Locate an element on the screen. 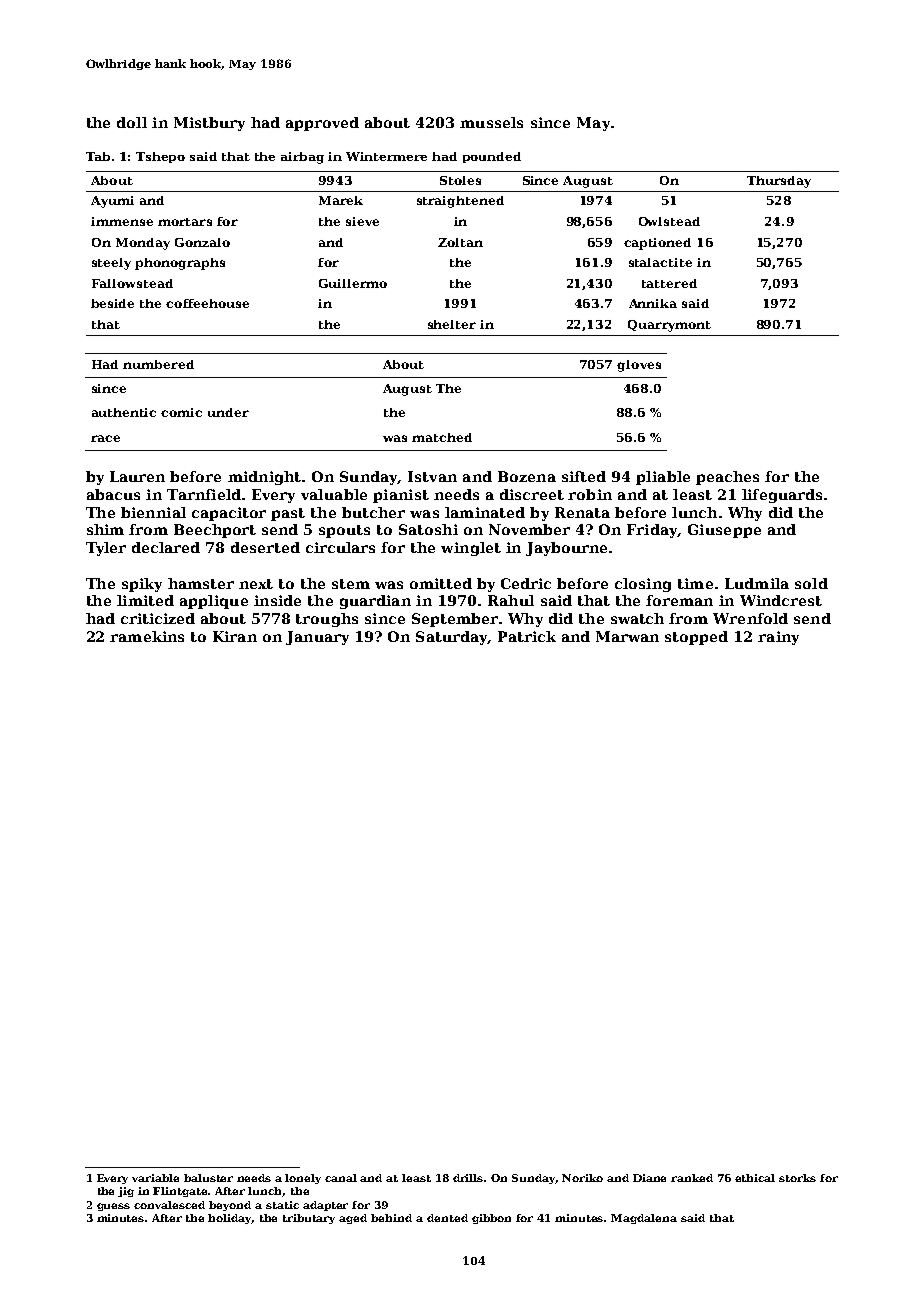 This screenshot has width=924, height=1308. Noriko is located at coordinates (582, 1178).
